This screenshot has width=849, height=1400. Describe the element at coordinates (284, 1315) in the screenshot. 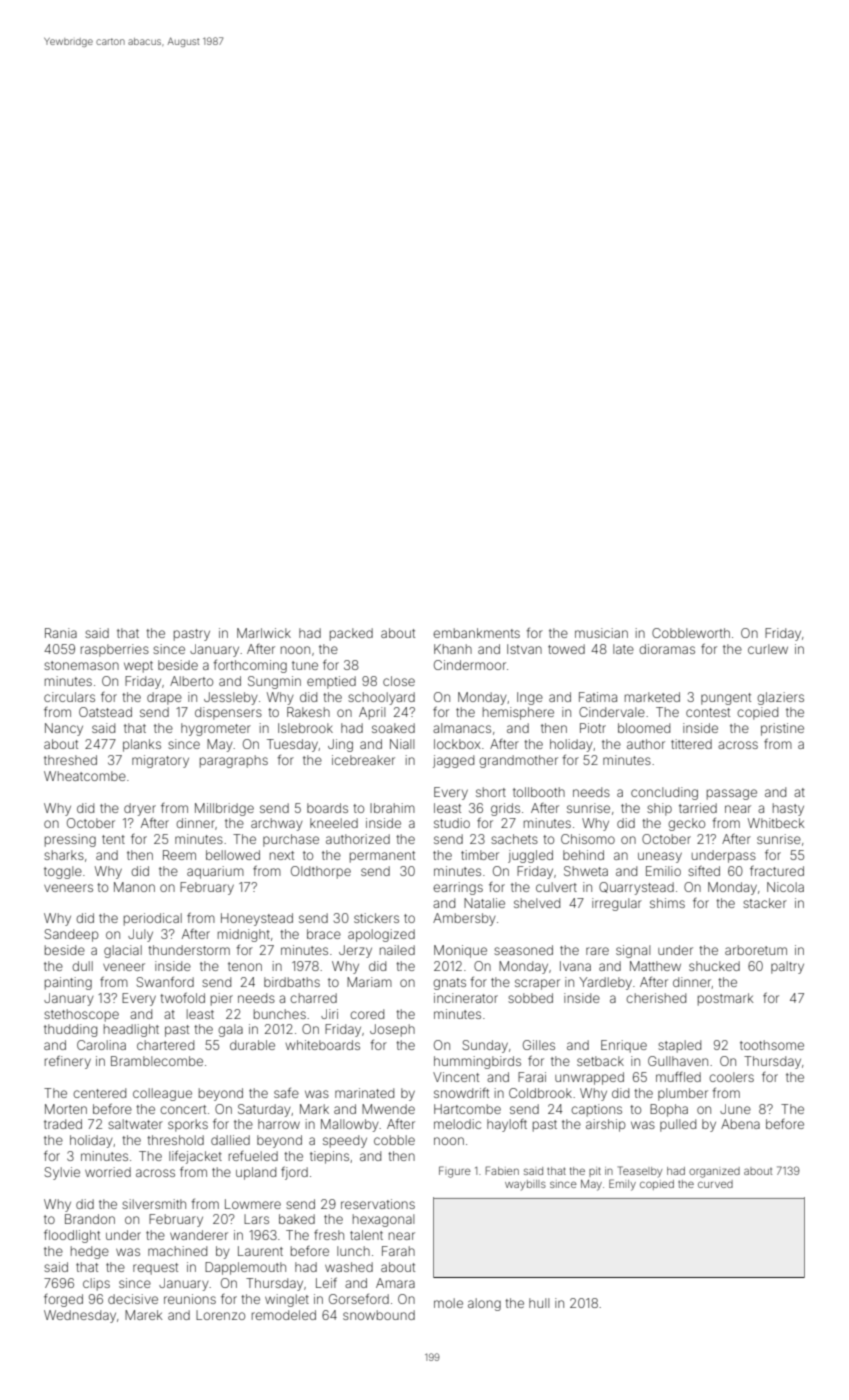

I see `remodeled` at that location.
